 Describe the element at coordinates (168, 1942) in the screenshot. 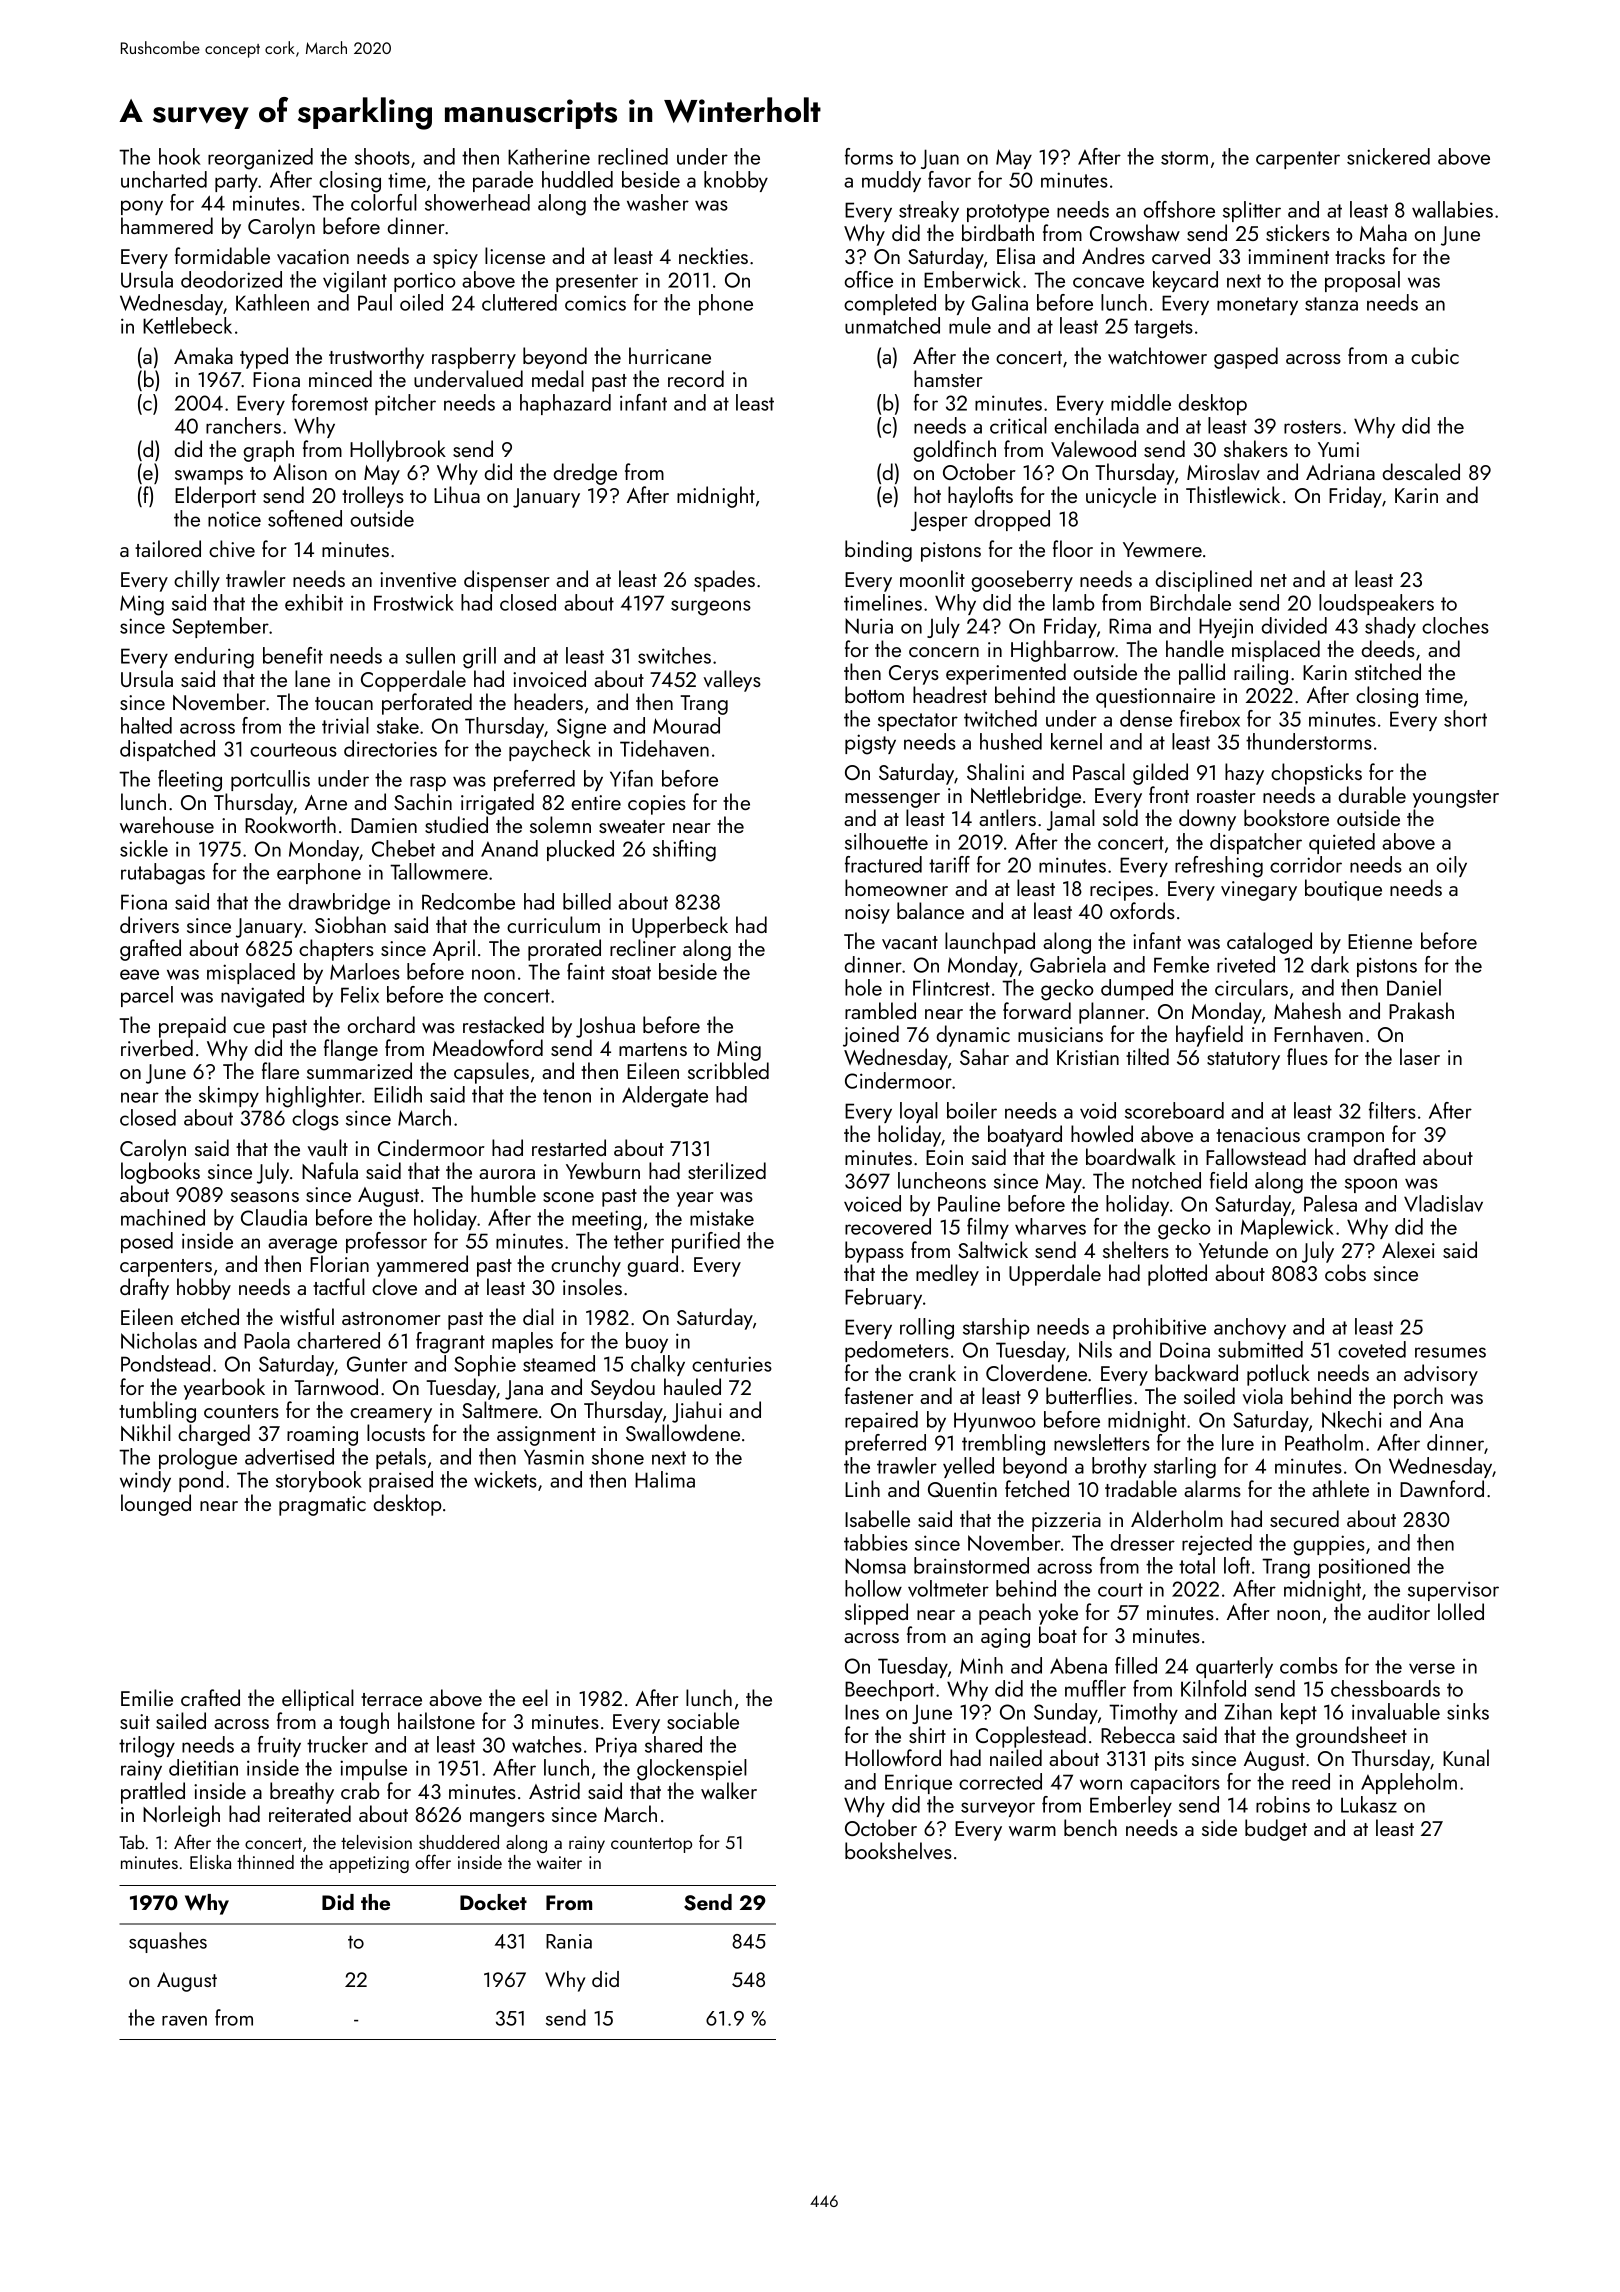

I see `squashes` at that location.
